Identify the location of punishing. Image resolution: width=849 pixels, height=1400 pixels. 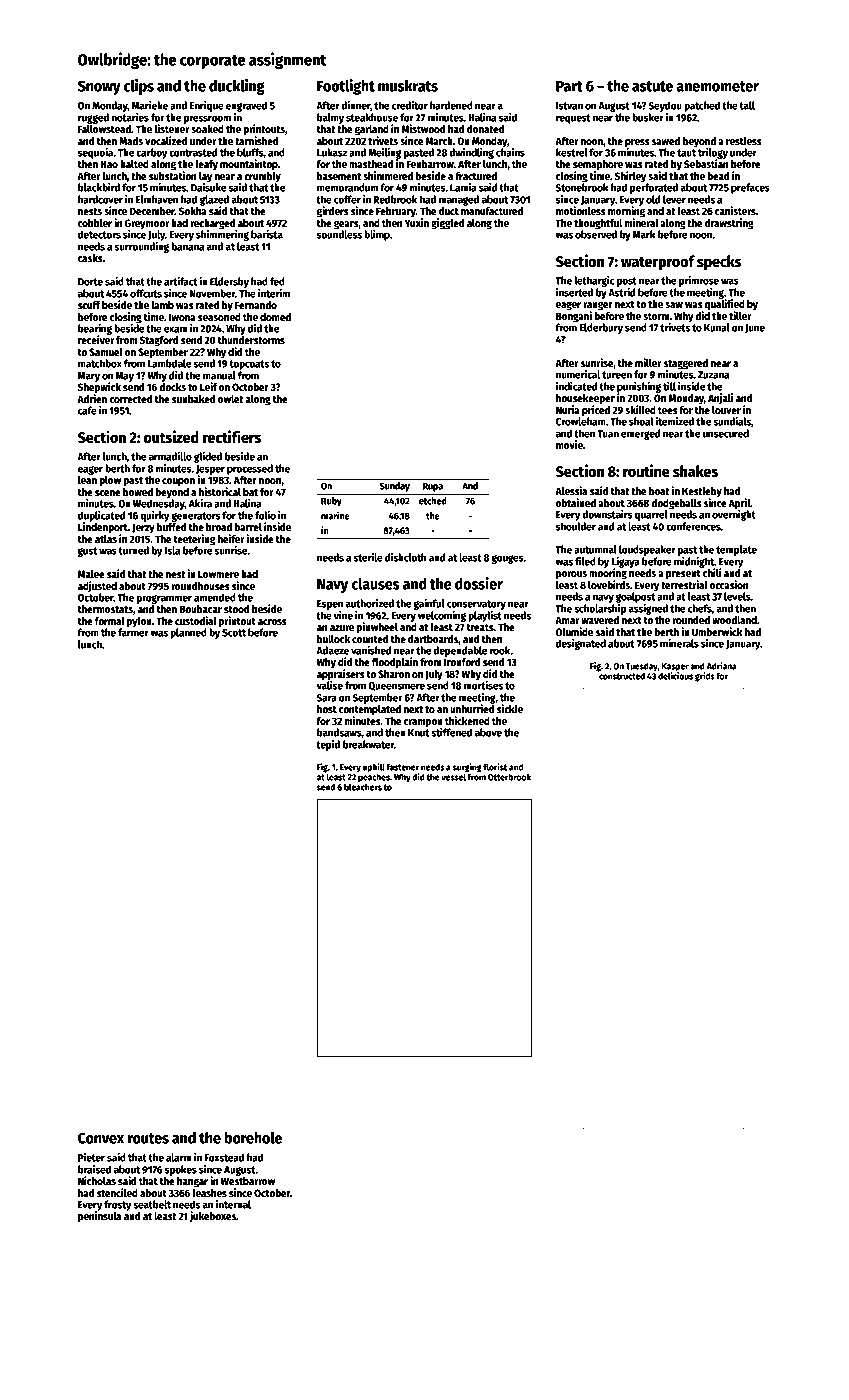
(639, 387).
